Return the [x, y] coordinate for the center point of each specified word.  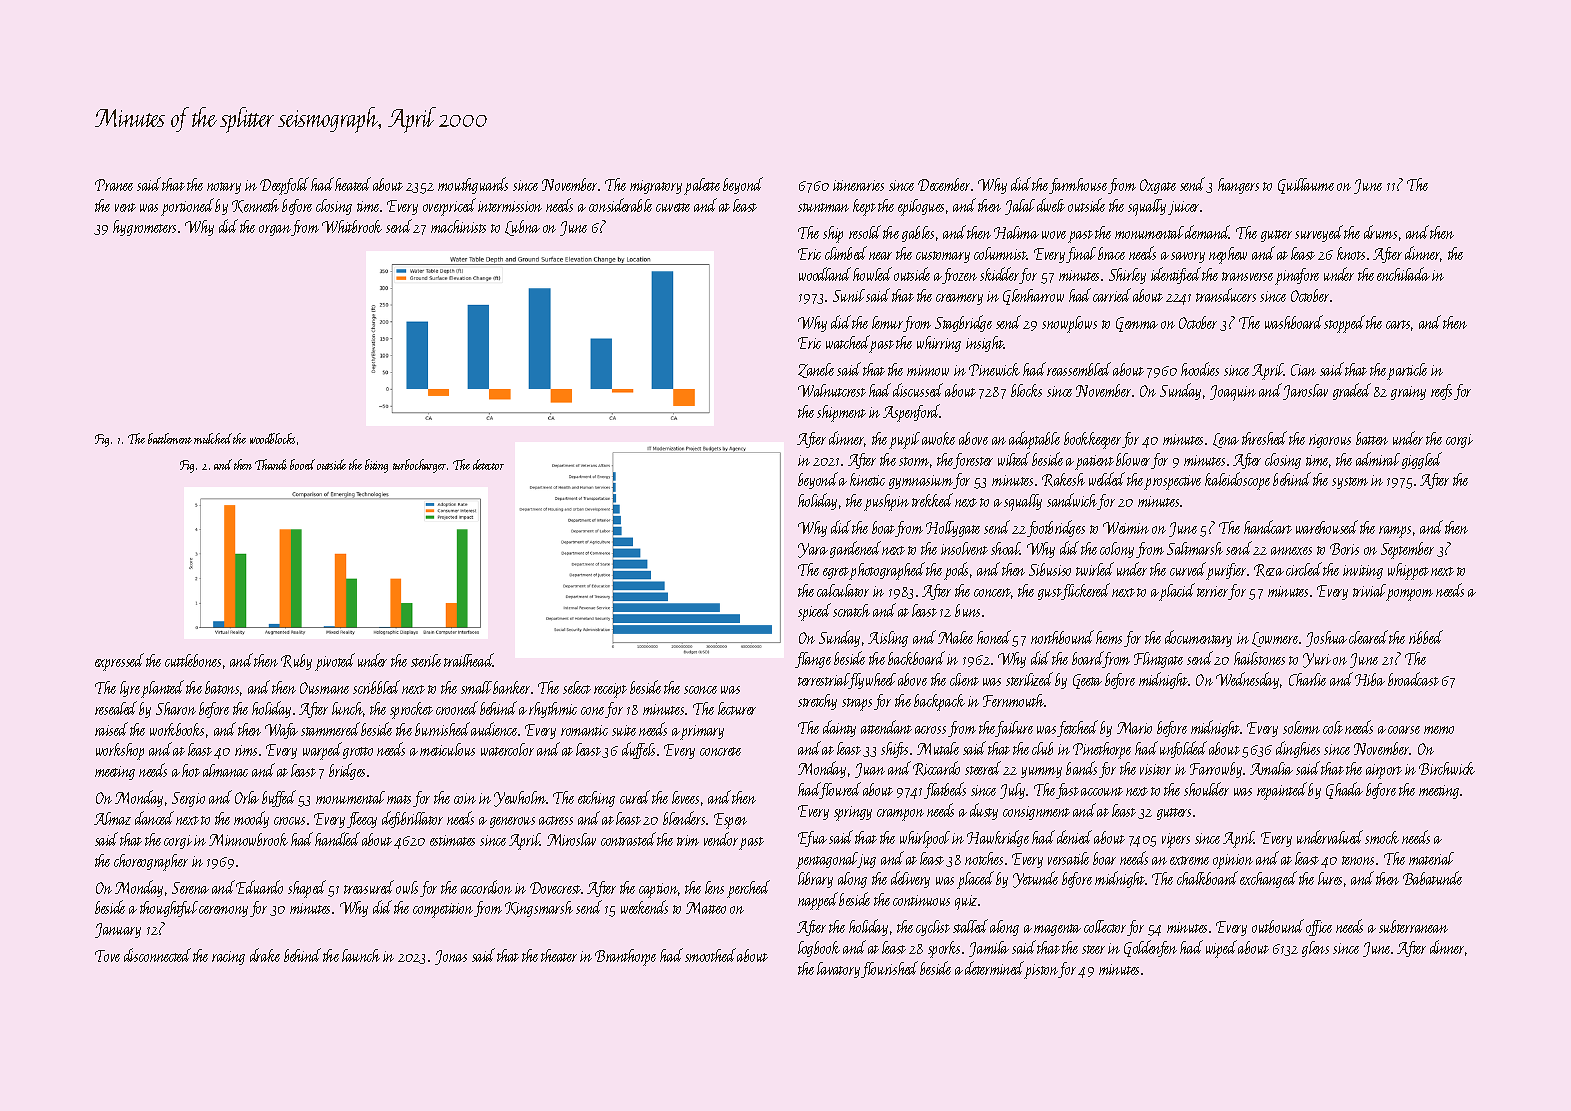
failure [1014, 729]
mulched [213, 438]
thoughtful [169, 909]
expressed [119, 662]
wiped [1221, 949]
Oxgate [1158, 186]
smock [1382, 837]
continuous [921, 900]
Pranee [114, 185]
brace [1111, 253]
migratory [656, 187]
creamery [959, 299]
